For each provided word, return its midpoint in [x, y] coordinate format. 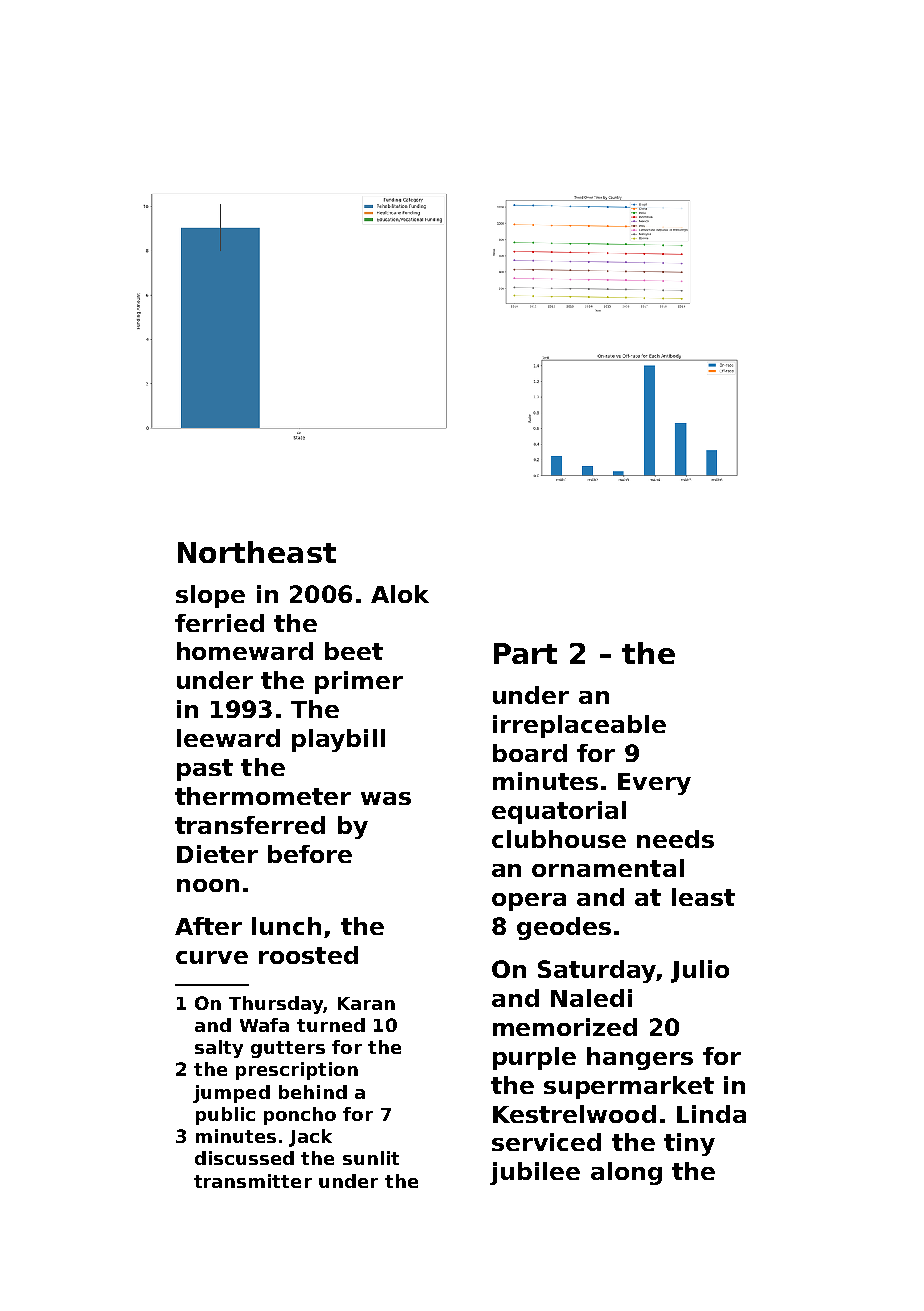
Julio [700, 971]
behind [313, 1092]
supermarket [629, 1087]
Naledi [591, 998]
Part [525, 653]
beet [354, 651]
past [205, 770]
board [530, 753]
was [386, 798]
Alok [400, 594]
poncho [300, 1116]
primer [359, 682]
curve [212, 957]
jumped [231, 1094]
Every [654, 784]
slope [210, 596]
